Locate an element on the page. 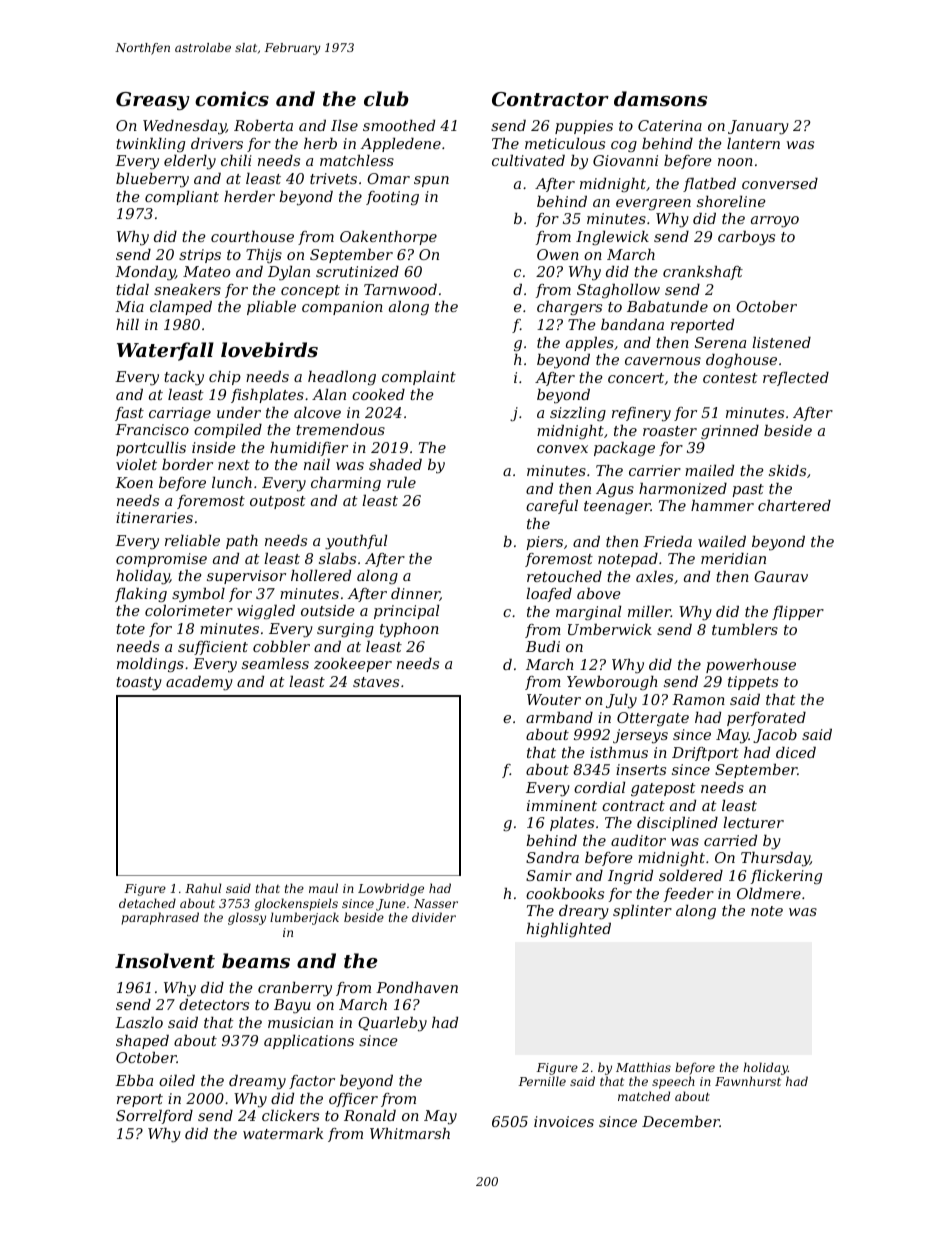 The width and height of the document is (952, 1233). Oakenthorpe is located at coordinates (388, 238).
